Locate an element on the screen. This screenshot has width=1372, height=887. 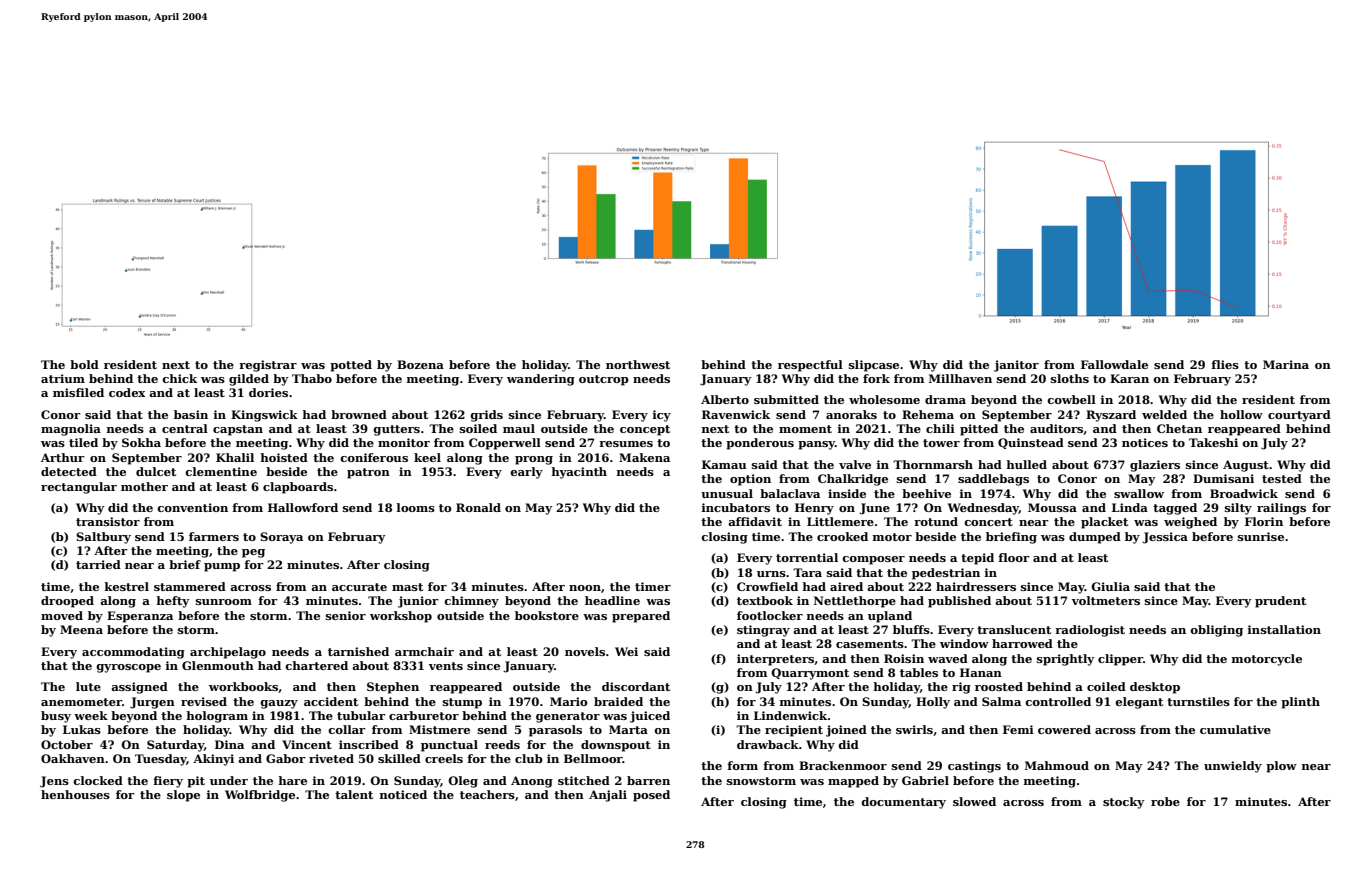
week is located at coordinates (91, 715).
